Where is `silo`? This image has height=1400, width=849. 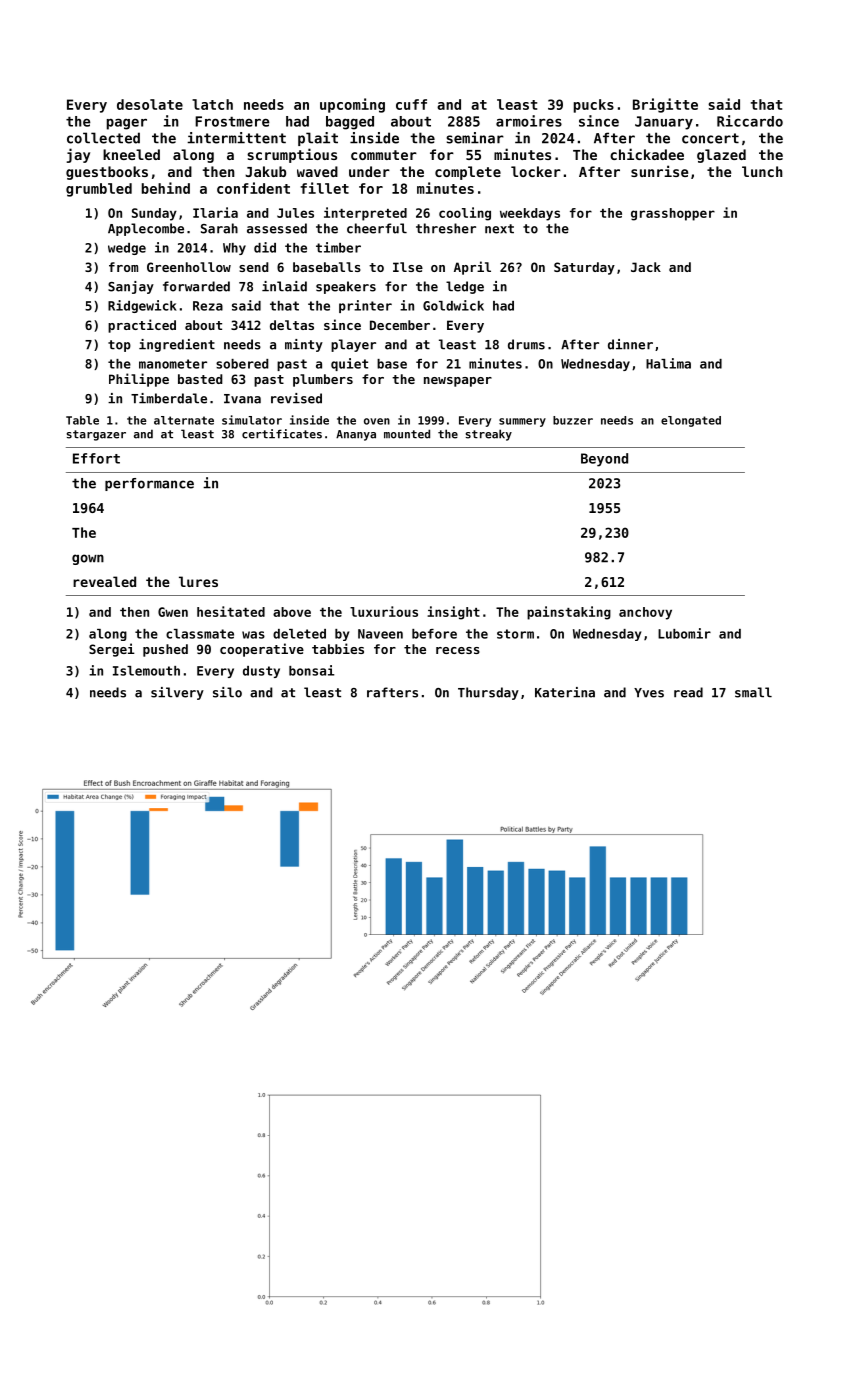
silo is located at coordinates (227, 692).
